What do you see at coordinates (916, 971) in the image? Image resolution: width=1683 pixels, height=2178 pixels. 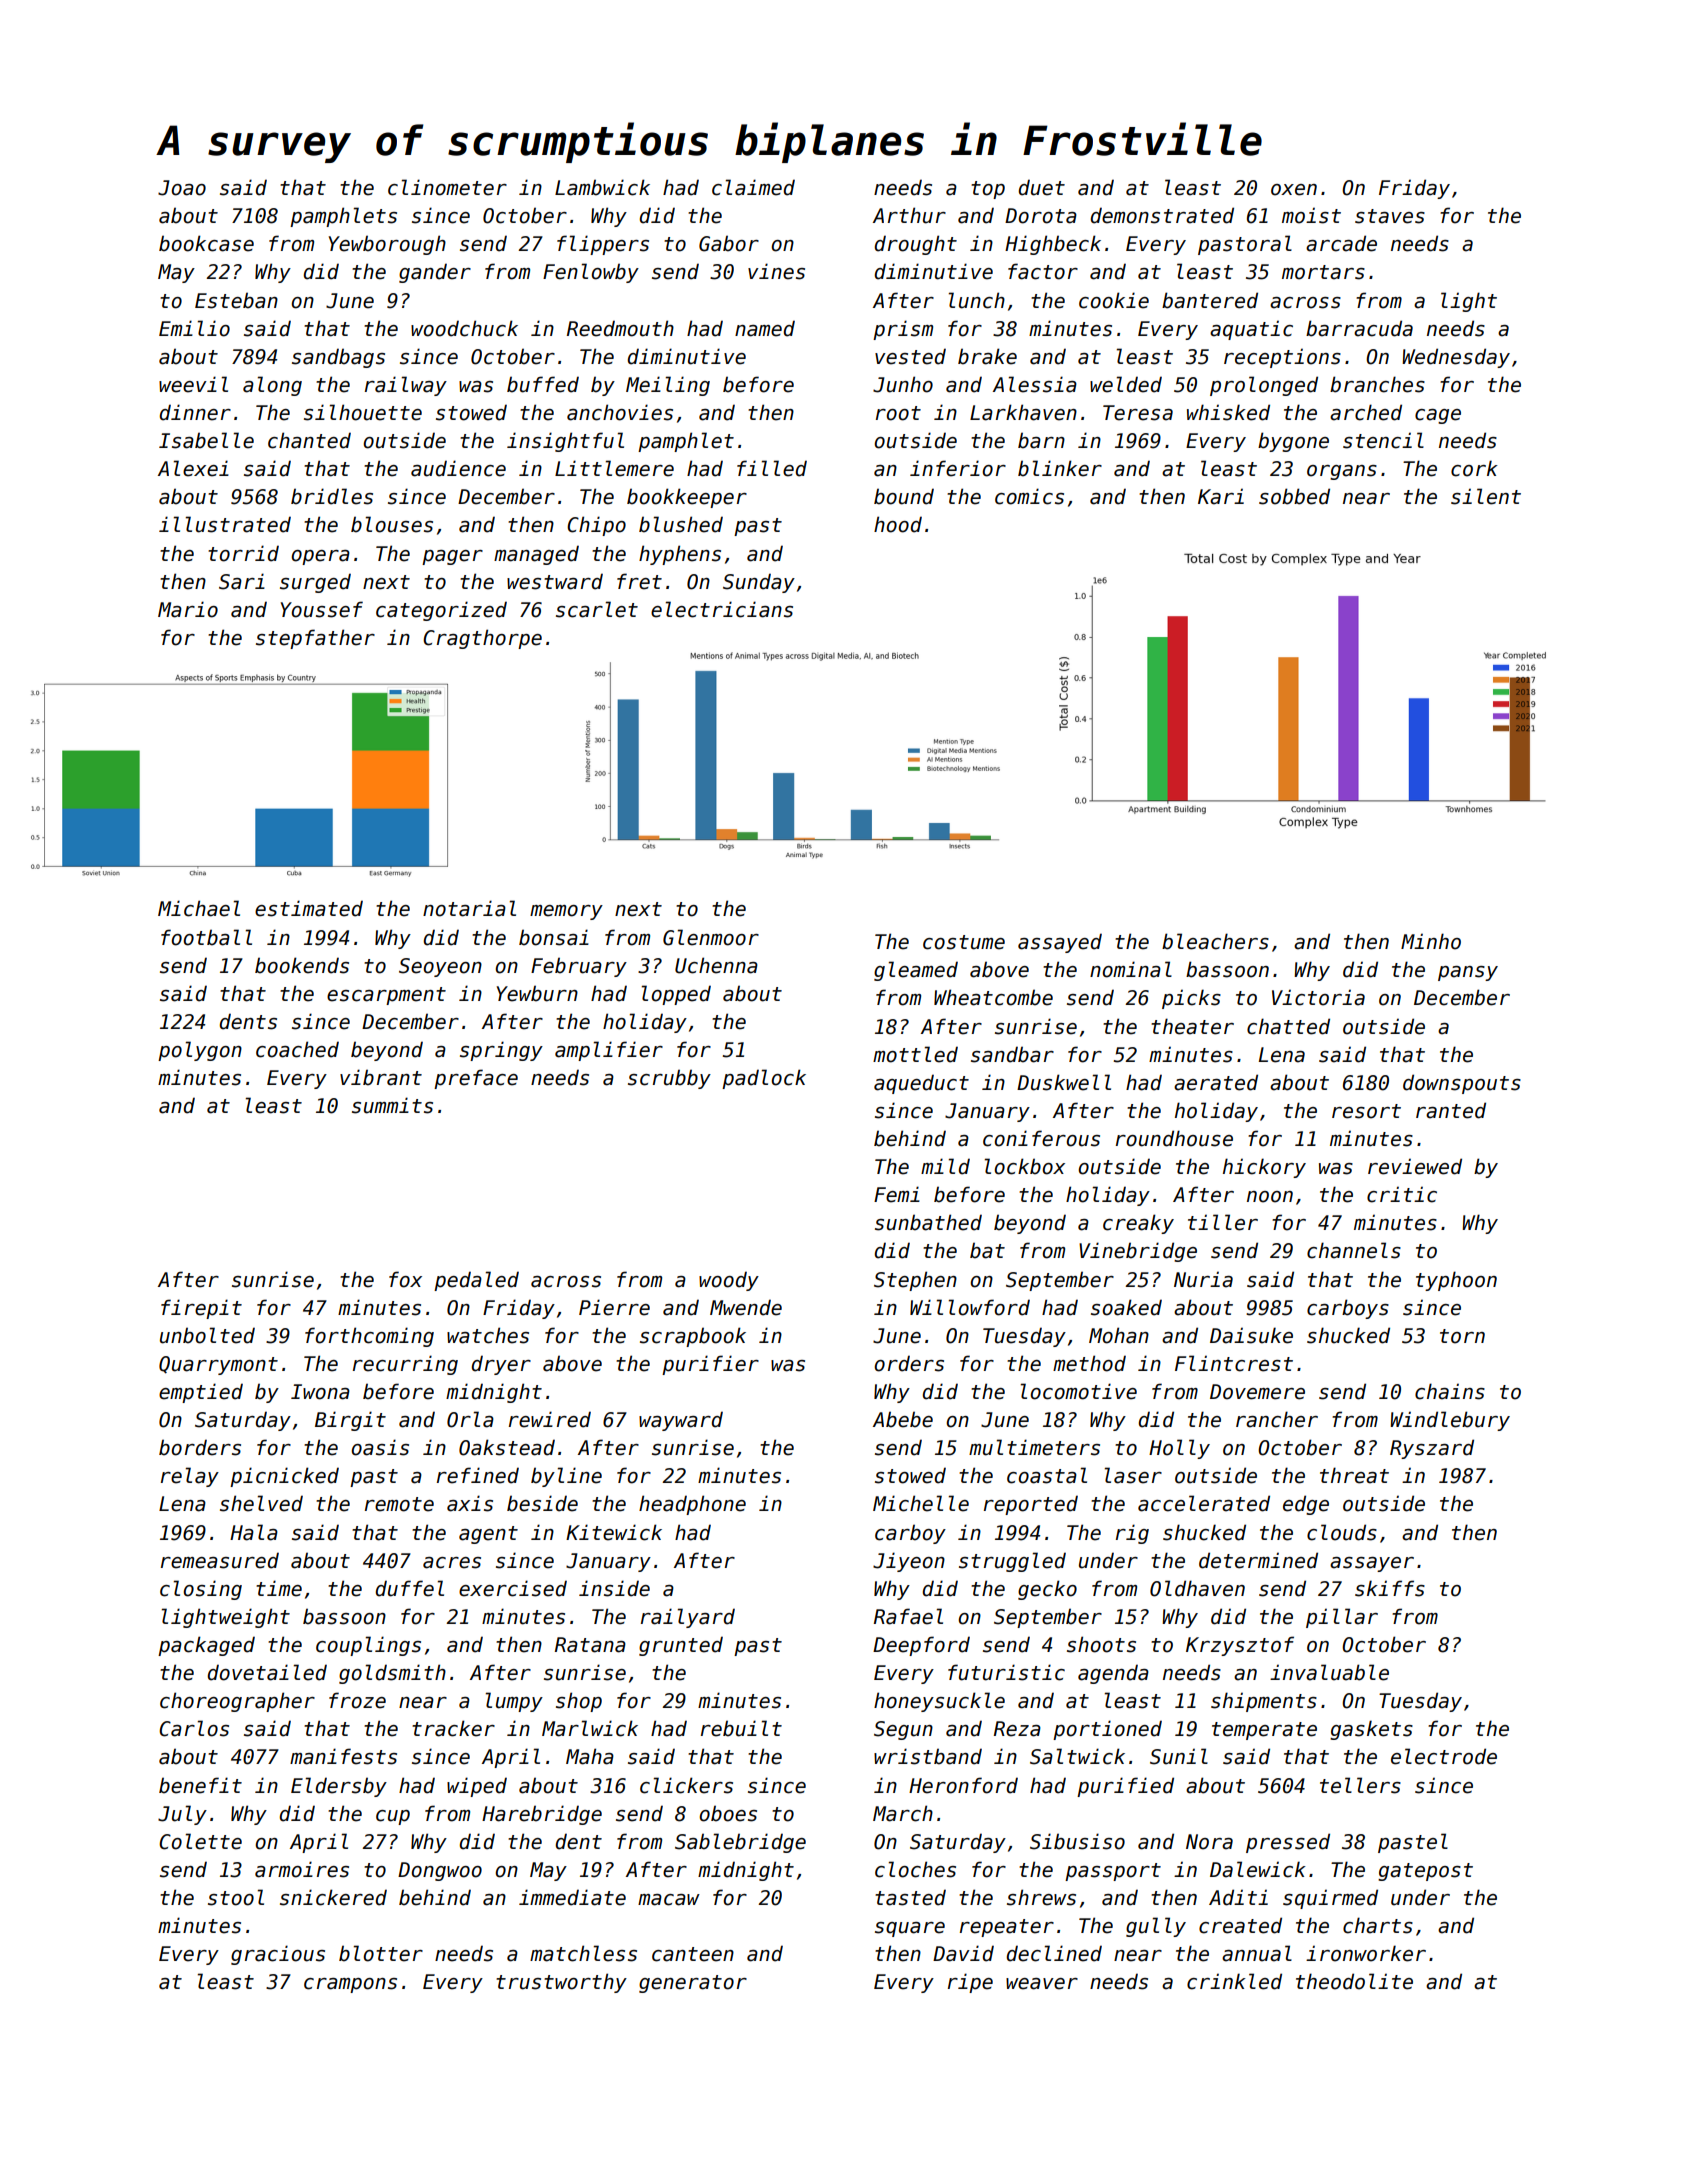 I see `gleamed` at bounding box center [916, 971].
